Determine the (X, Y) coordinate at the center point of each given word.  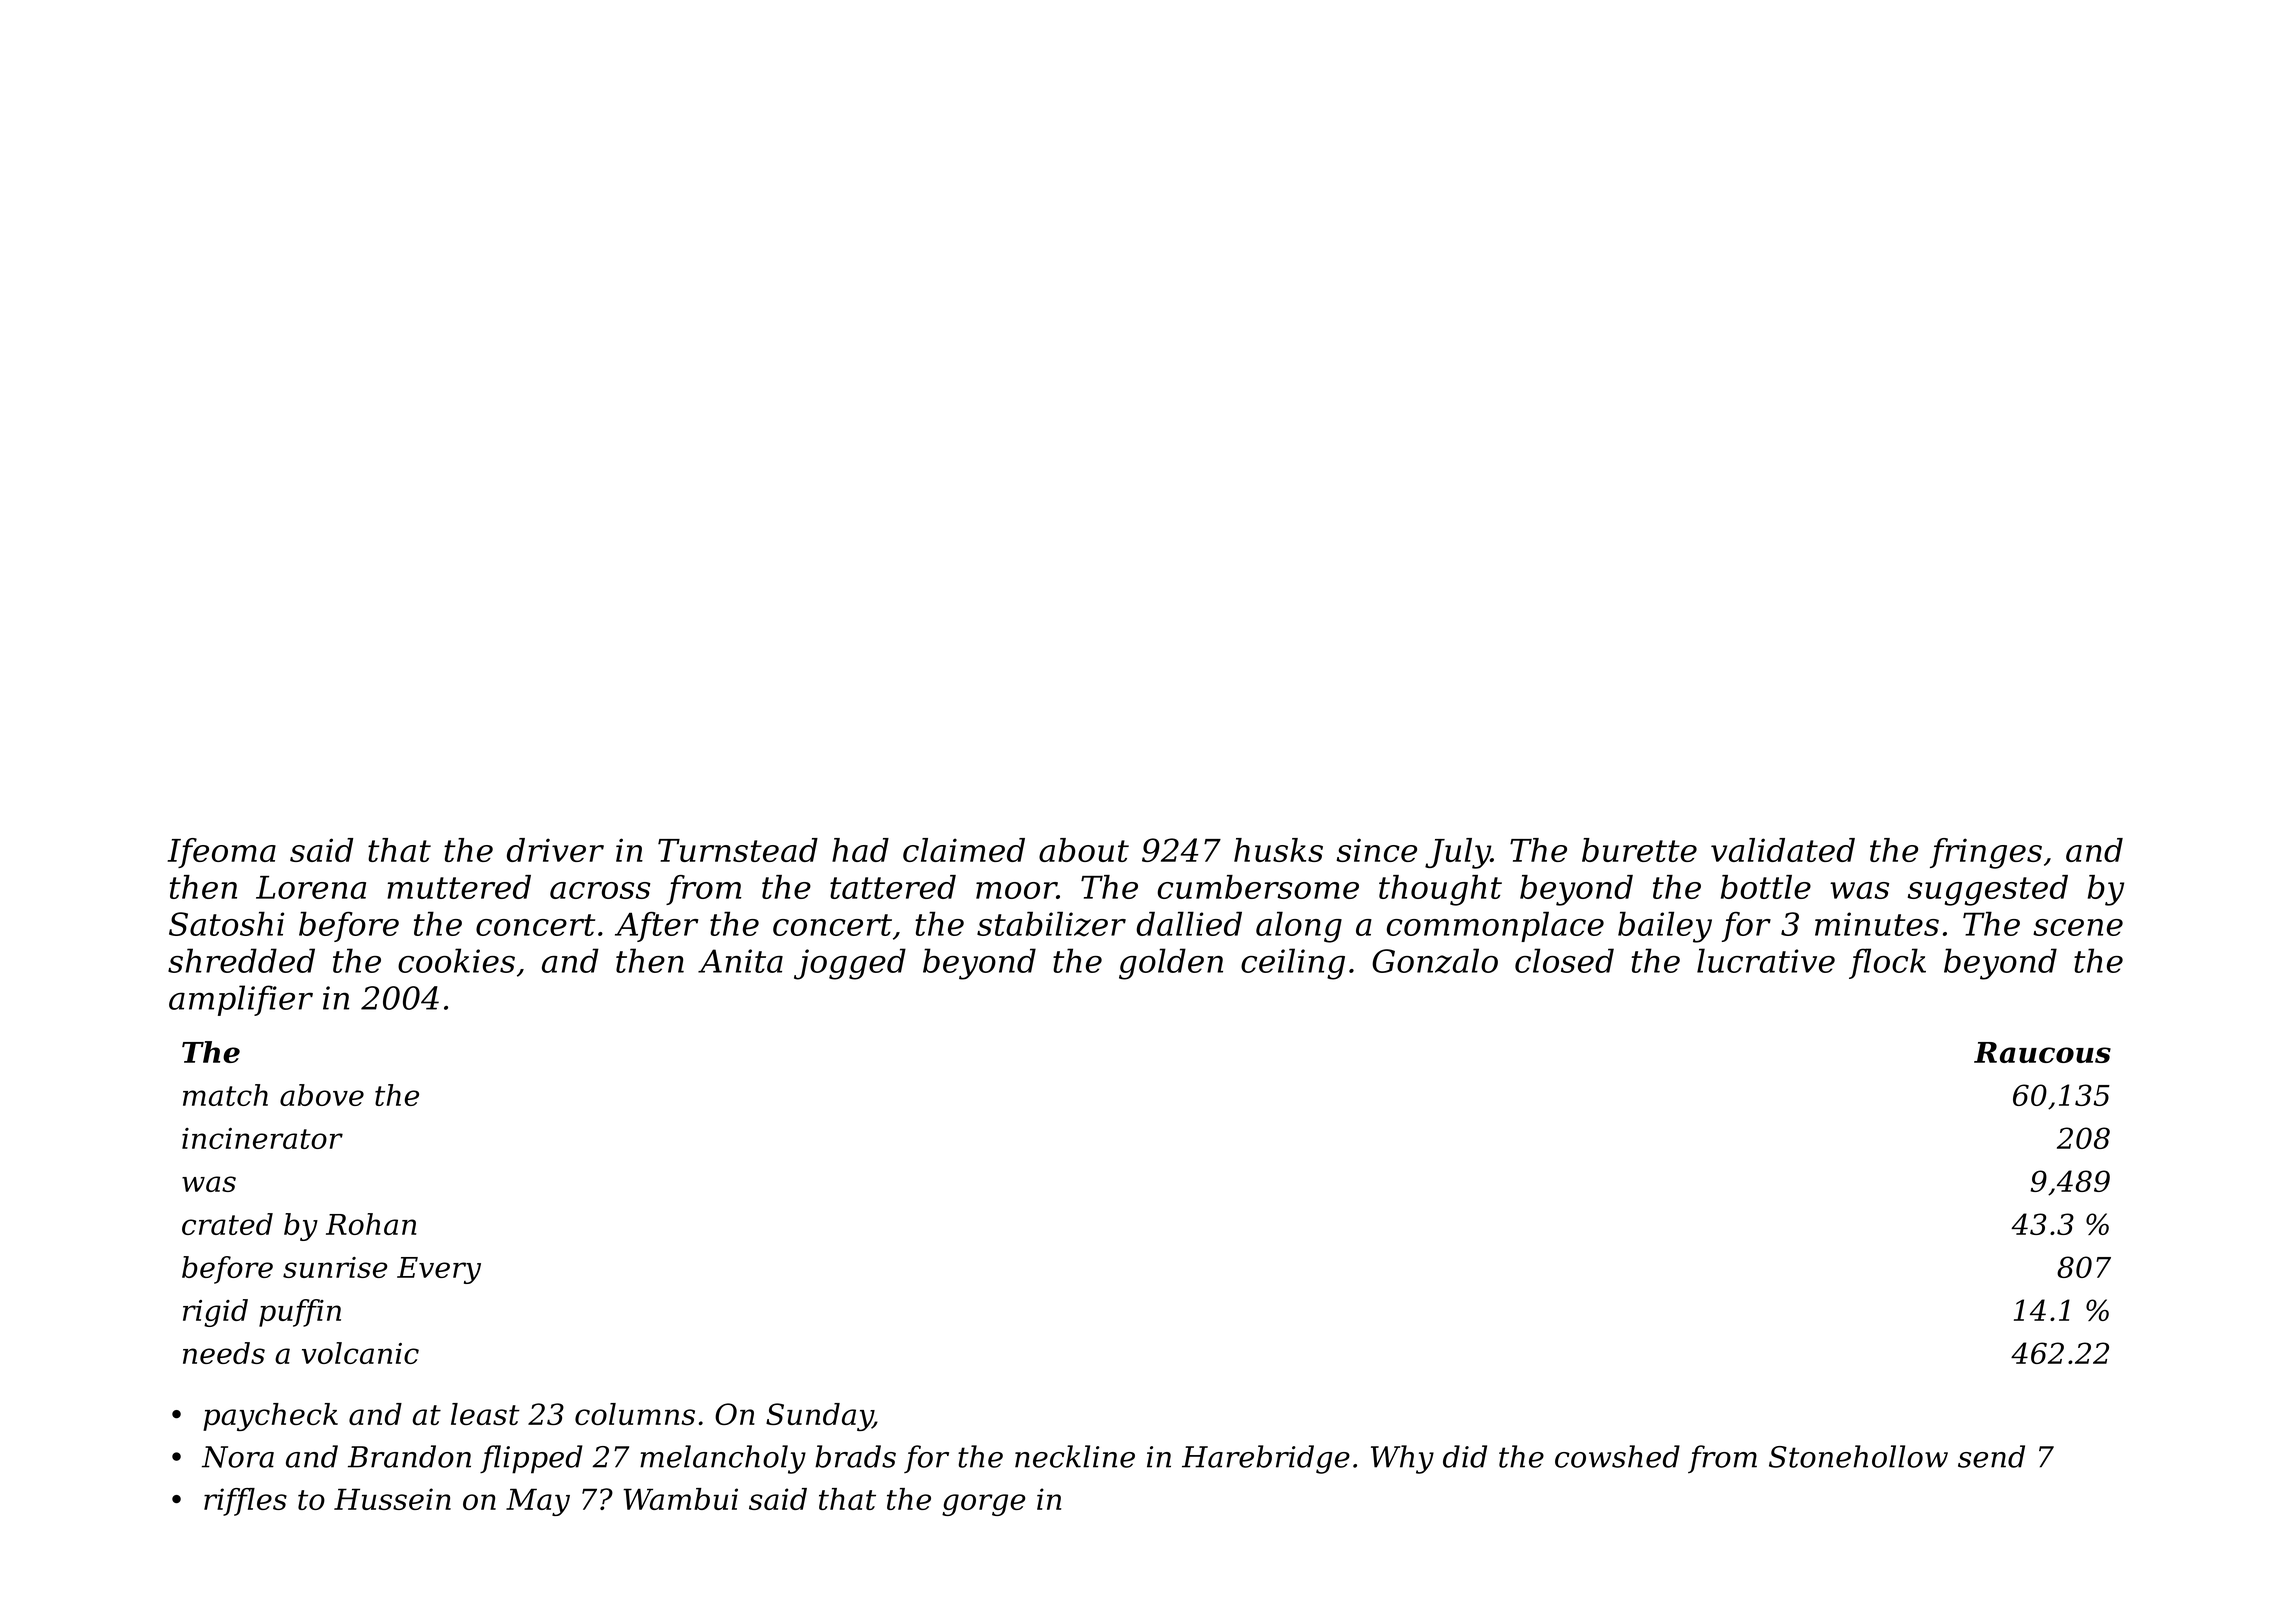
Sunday (819, 1417)
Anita (740, 961)
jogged (850, 964)
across (600, 890)
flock (1887, 963)
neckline (1075, 1456)
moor (1016, 890)
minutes (1877, 924)
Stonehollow (1858, 1456)
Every (439, 1270)
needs (224, 1353)
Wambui (680, 1499)
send (1991, 1456)
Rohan (371, 1224)
